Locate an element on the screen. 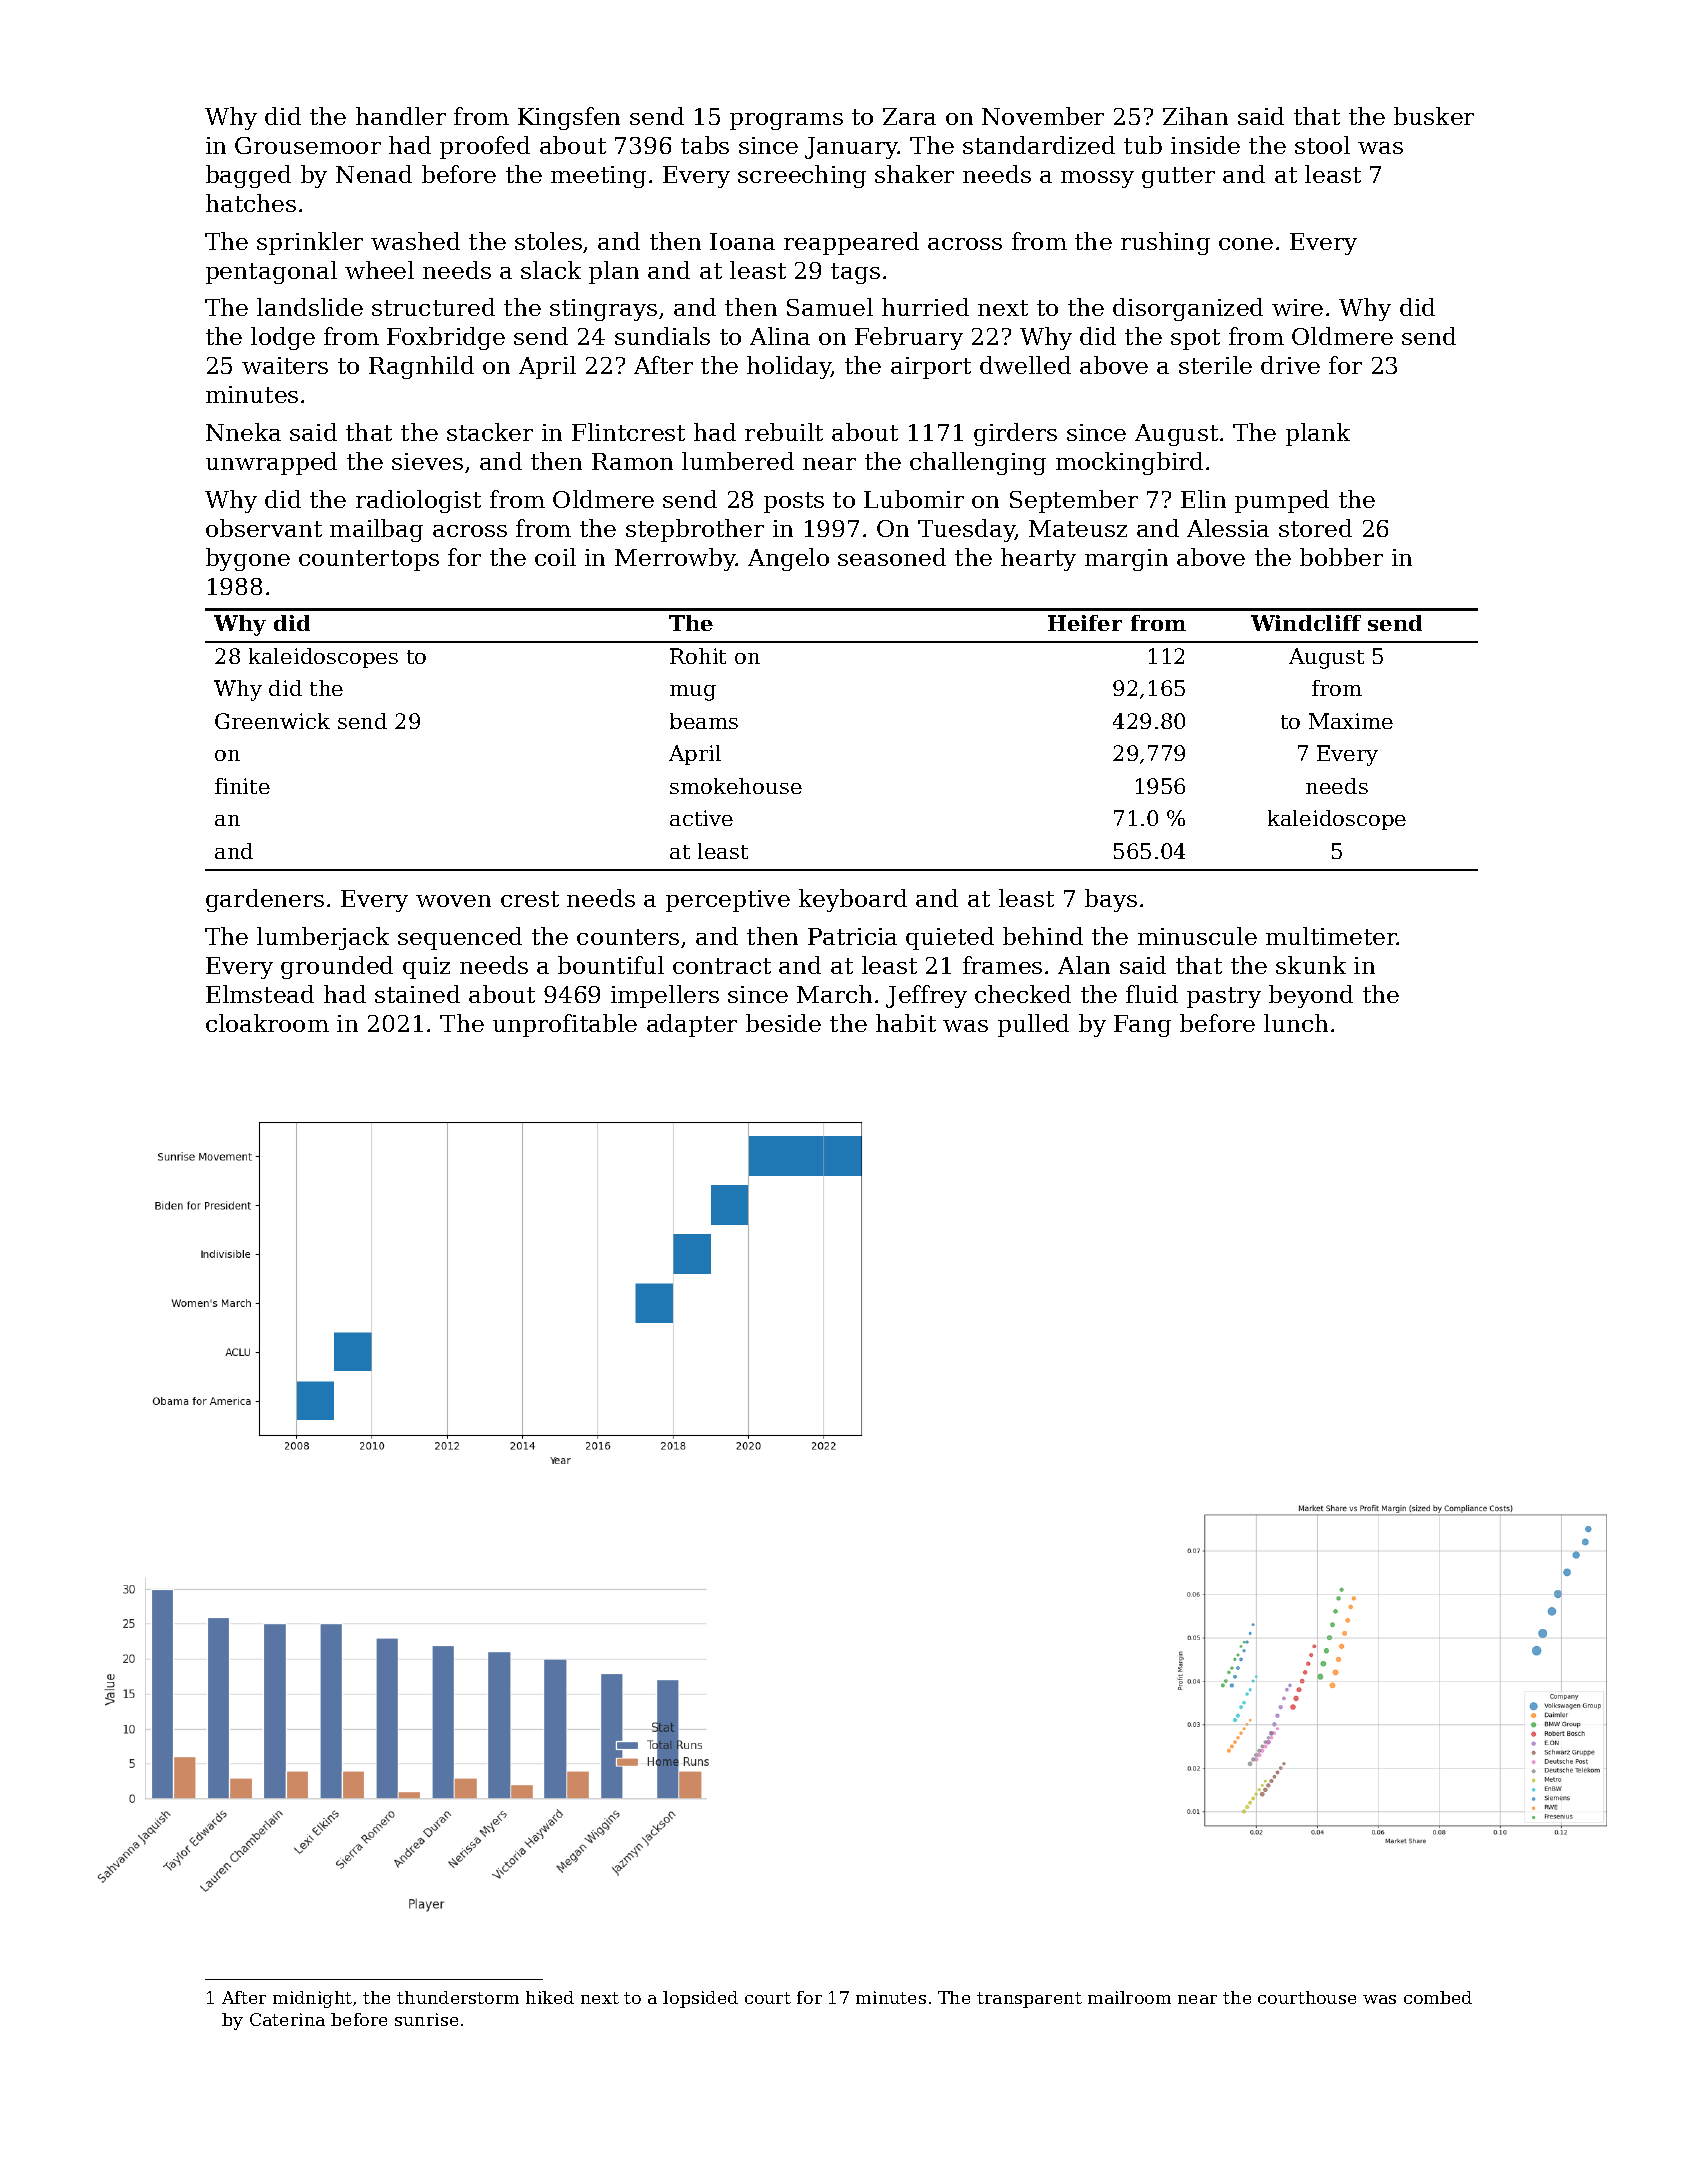 This screenshot has width=1683, height=2178. drive is located at coordinates (1290, 365).
